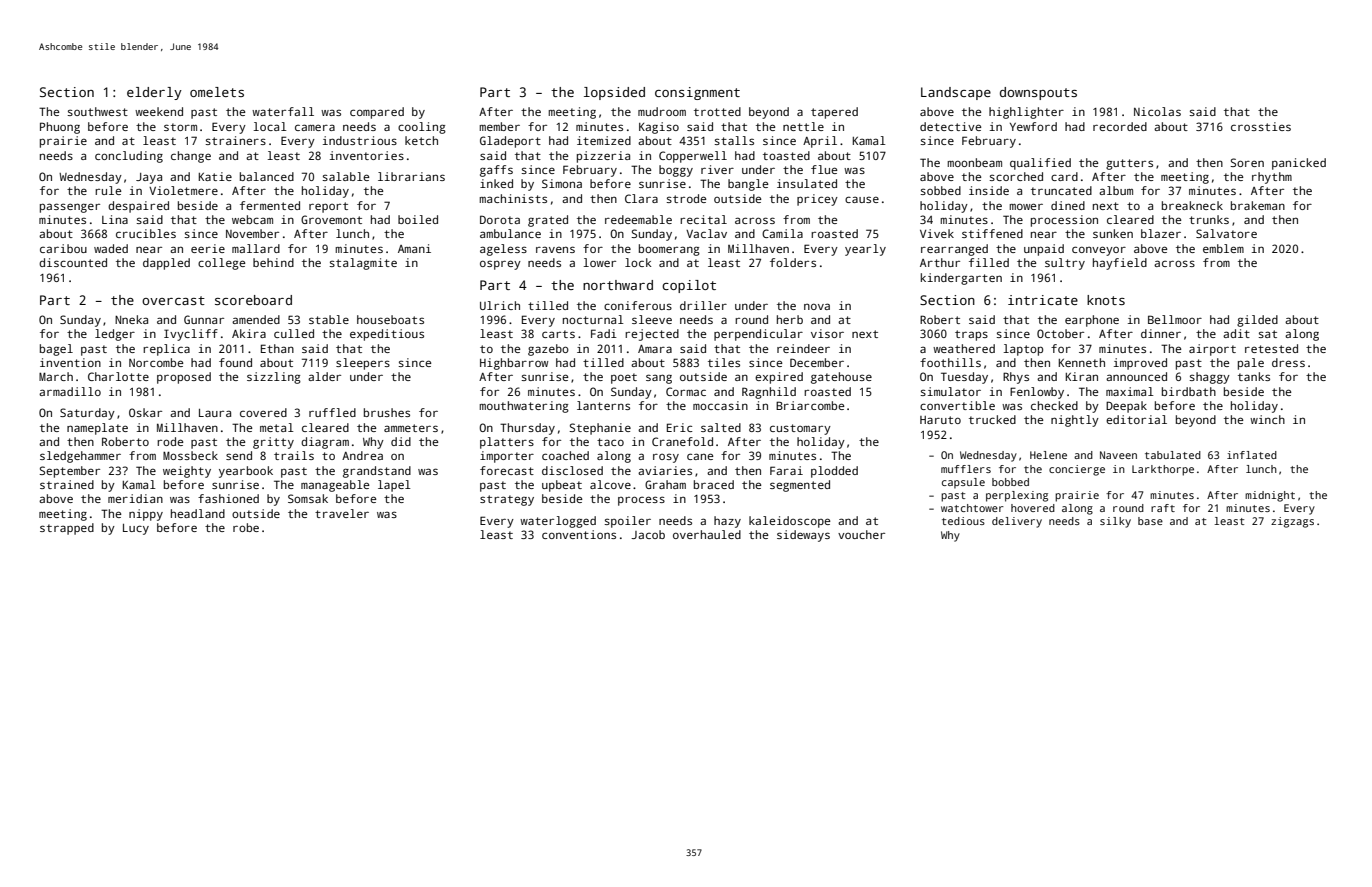 The image size is (1372, 887). I want to click on downspouts, so click(1038, 93).
